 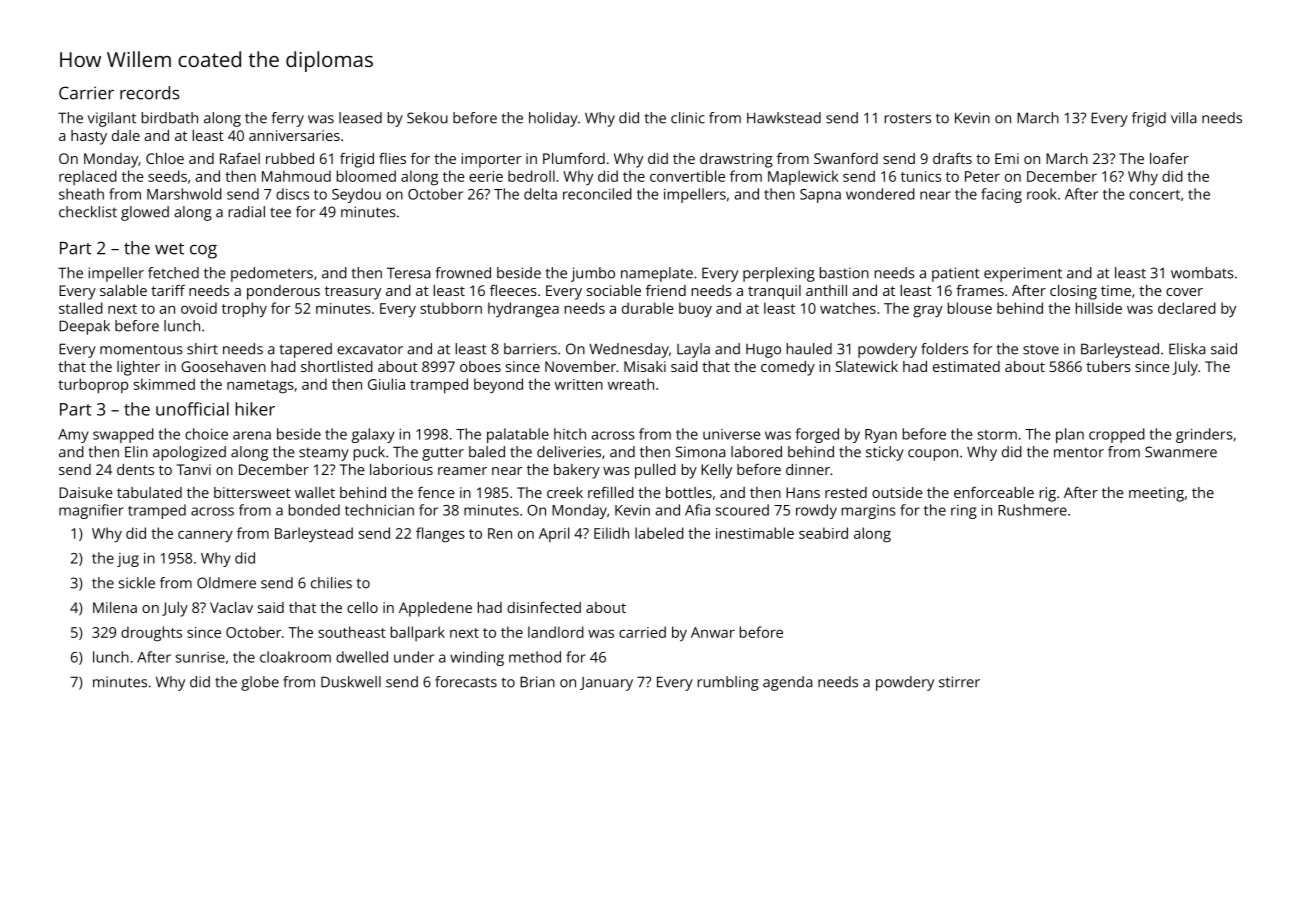 I want to click on ferry, so click(x=288, y=119).
